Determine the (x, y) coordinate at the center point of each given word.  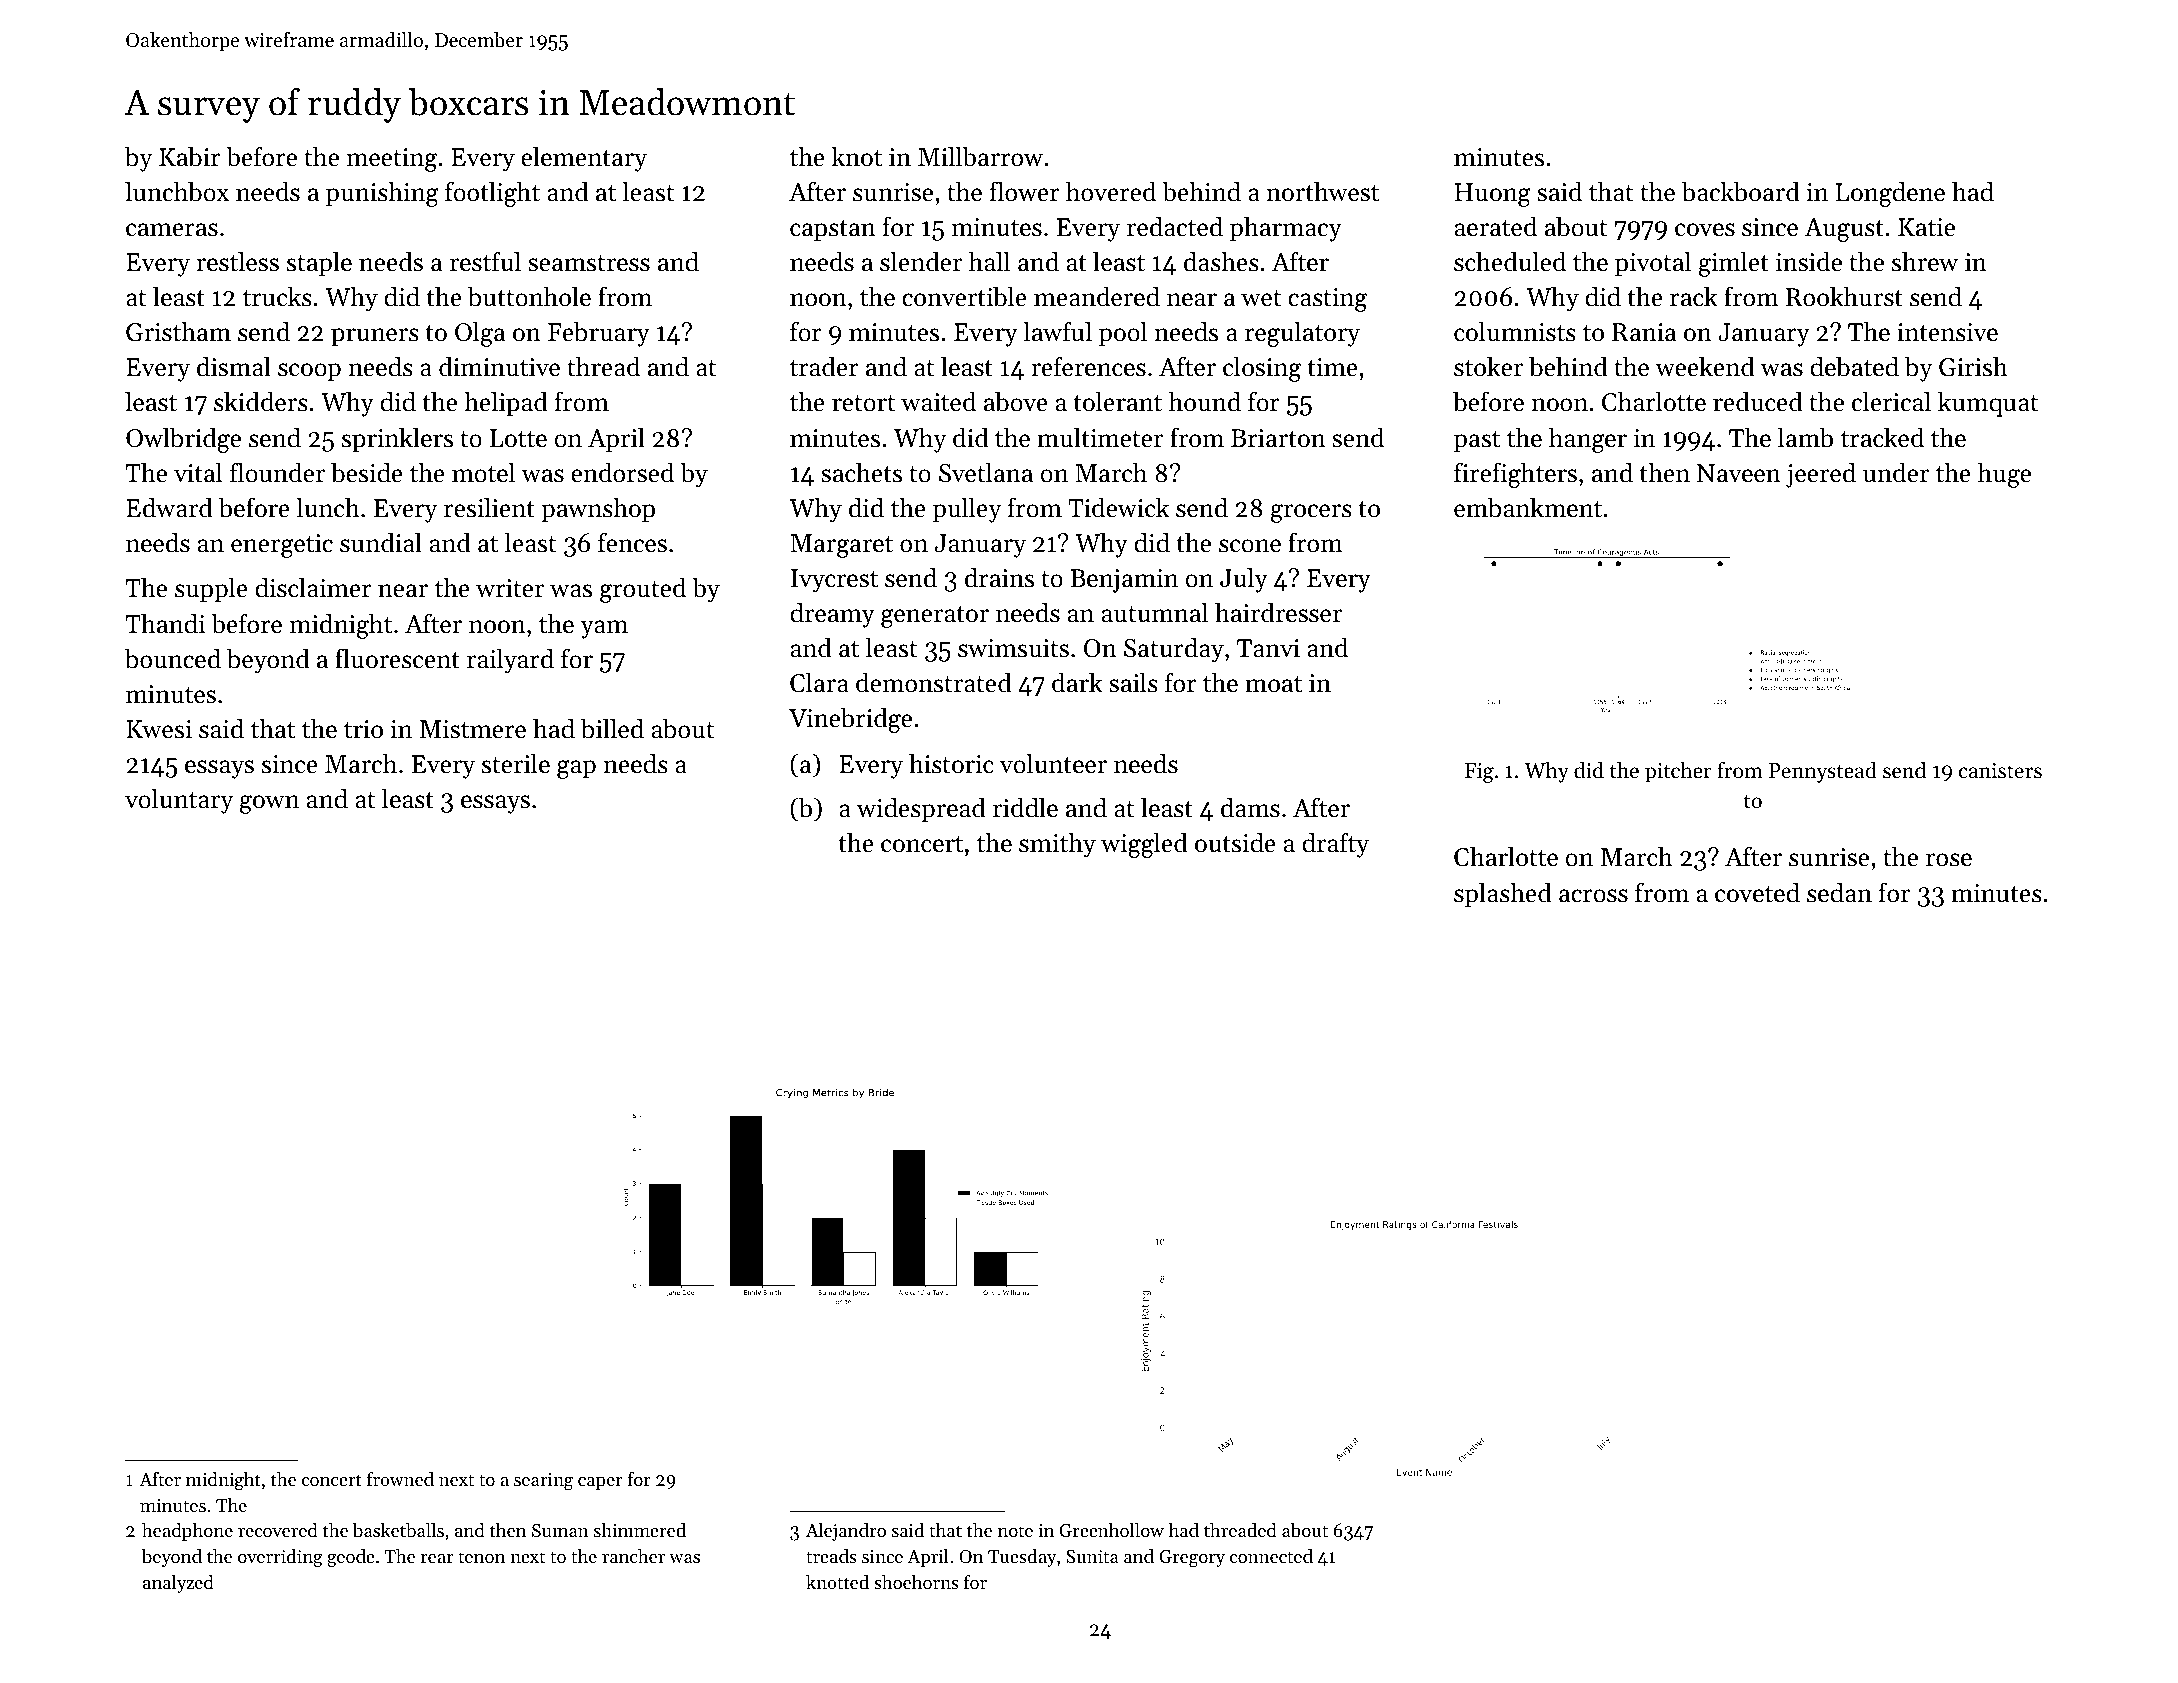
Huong (1493, 195)
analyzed (178, 1584)
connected (1271, 1556)
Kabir (190, 156)
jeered (1821, 475)
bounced (173, 658)
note (1015, 1531)
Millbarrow (980, 156)
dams (1250, 807)
